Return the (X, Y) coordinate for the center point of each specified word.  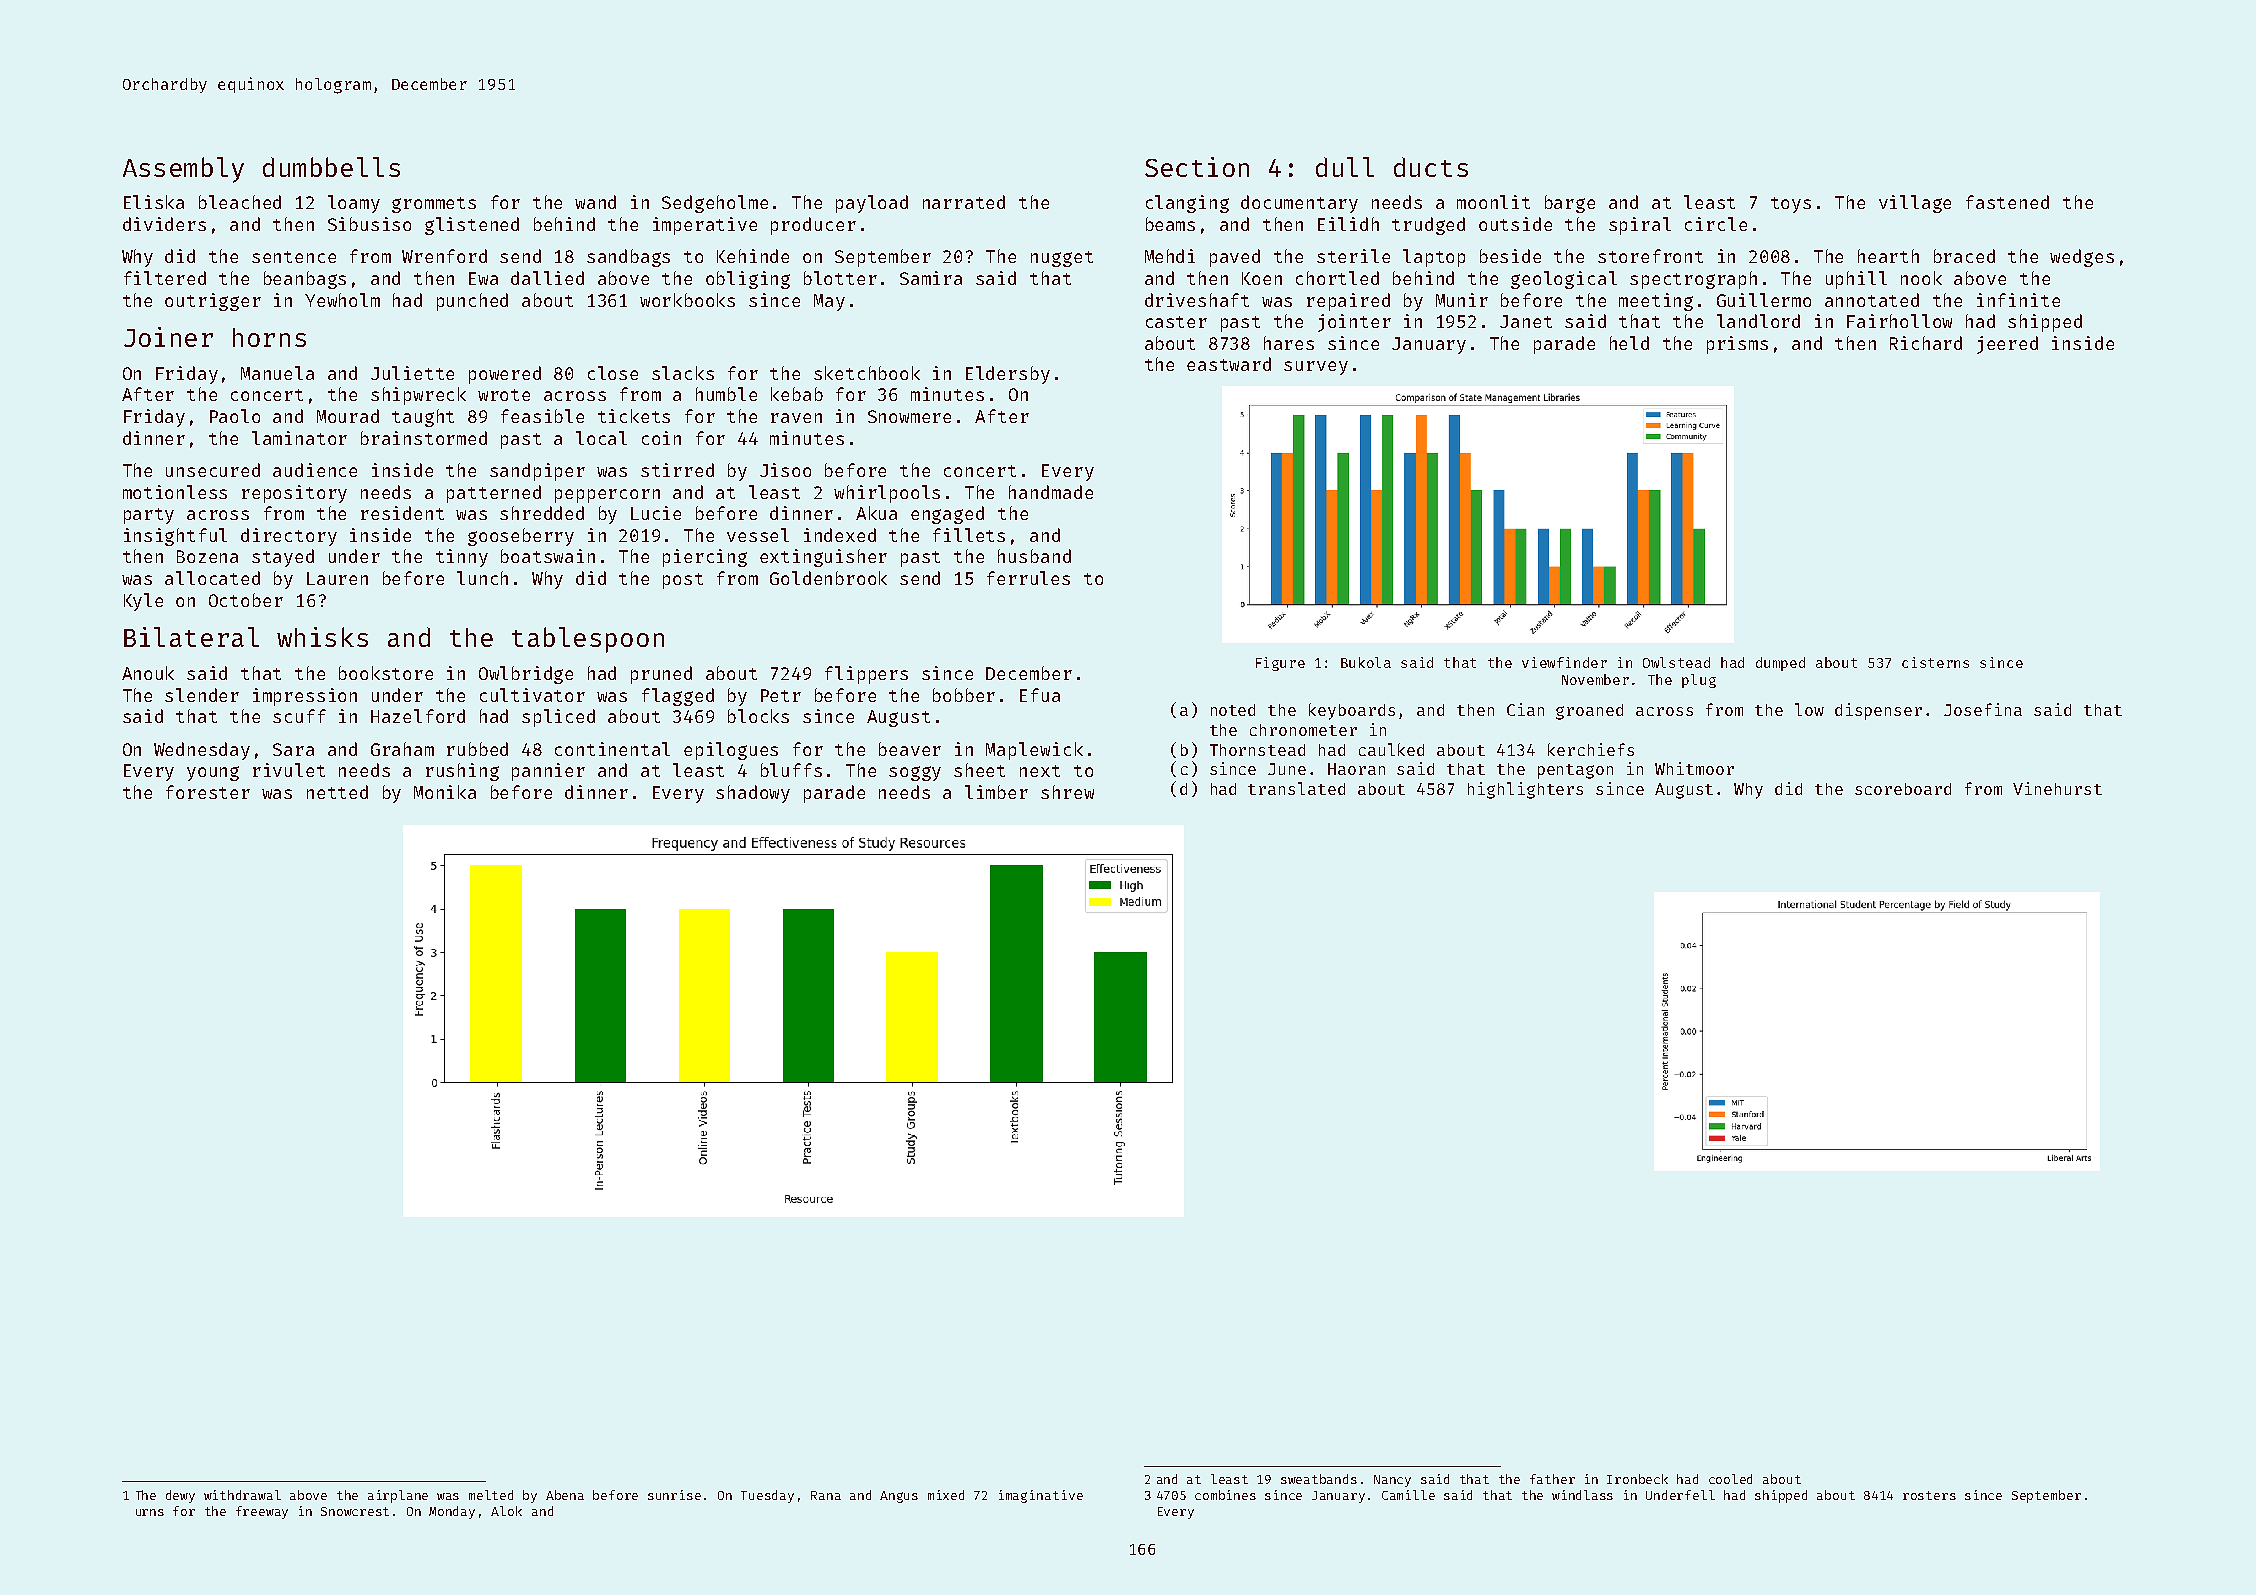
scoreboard (1903, 789)
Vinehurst (2057, 788)
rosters (1929, 1495)
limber (996, 792)
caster (1176, 322)
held (1629, 343)
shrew (1067, 792)
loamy (354, 204)
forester (208, 792)
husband (1034, 556)
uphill (1856, 280)
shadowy (753, 794)
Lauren (337, 578)
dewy (180, 1496)
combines (1225, 1495)
